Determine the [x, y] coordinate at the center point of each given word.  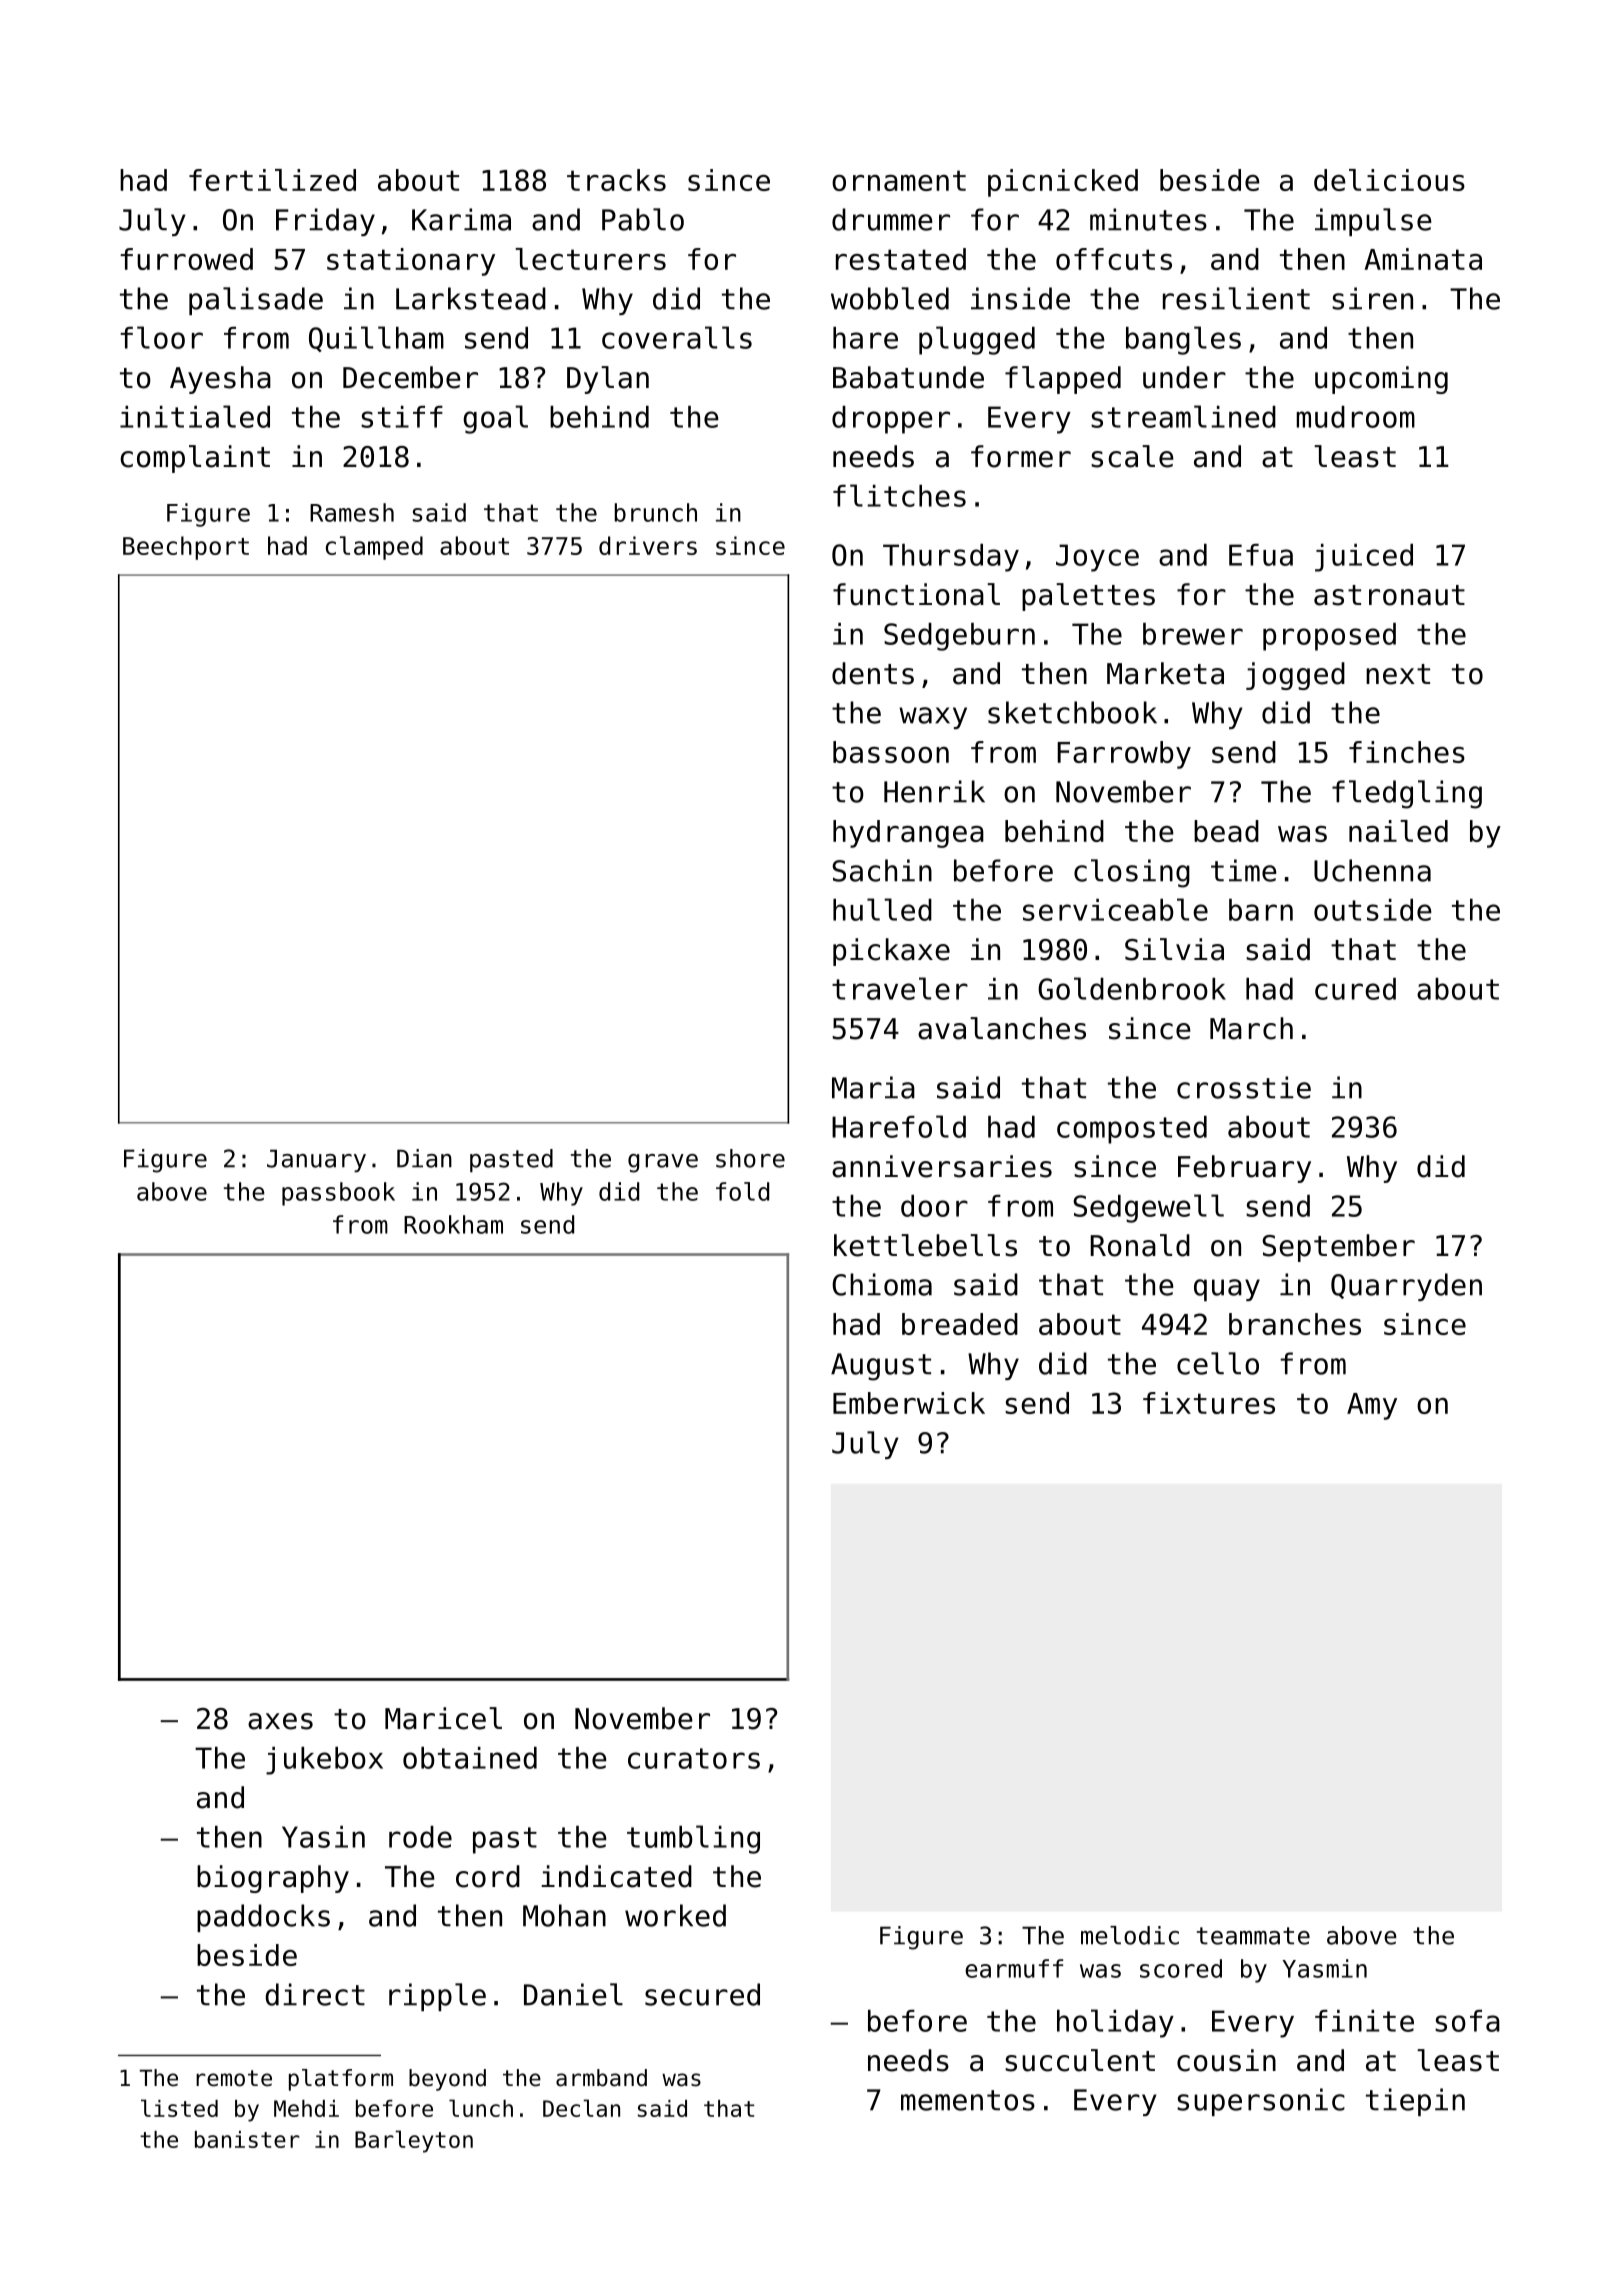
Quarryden [1406, 1287]
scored [1181, 1968]
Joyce [1097, 558]
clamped [374, 548]
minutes [1148, 219]
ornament [899, 180]
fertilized [272, 180]
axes [280, 1721]
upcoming [1381, 380]
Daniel [573, 1994]
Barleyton [414, 2141]
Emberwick [909, 1403]
